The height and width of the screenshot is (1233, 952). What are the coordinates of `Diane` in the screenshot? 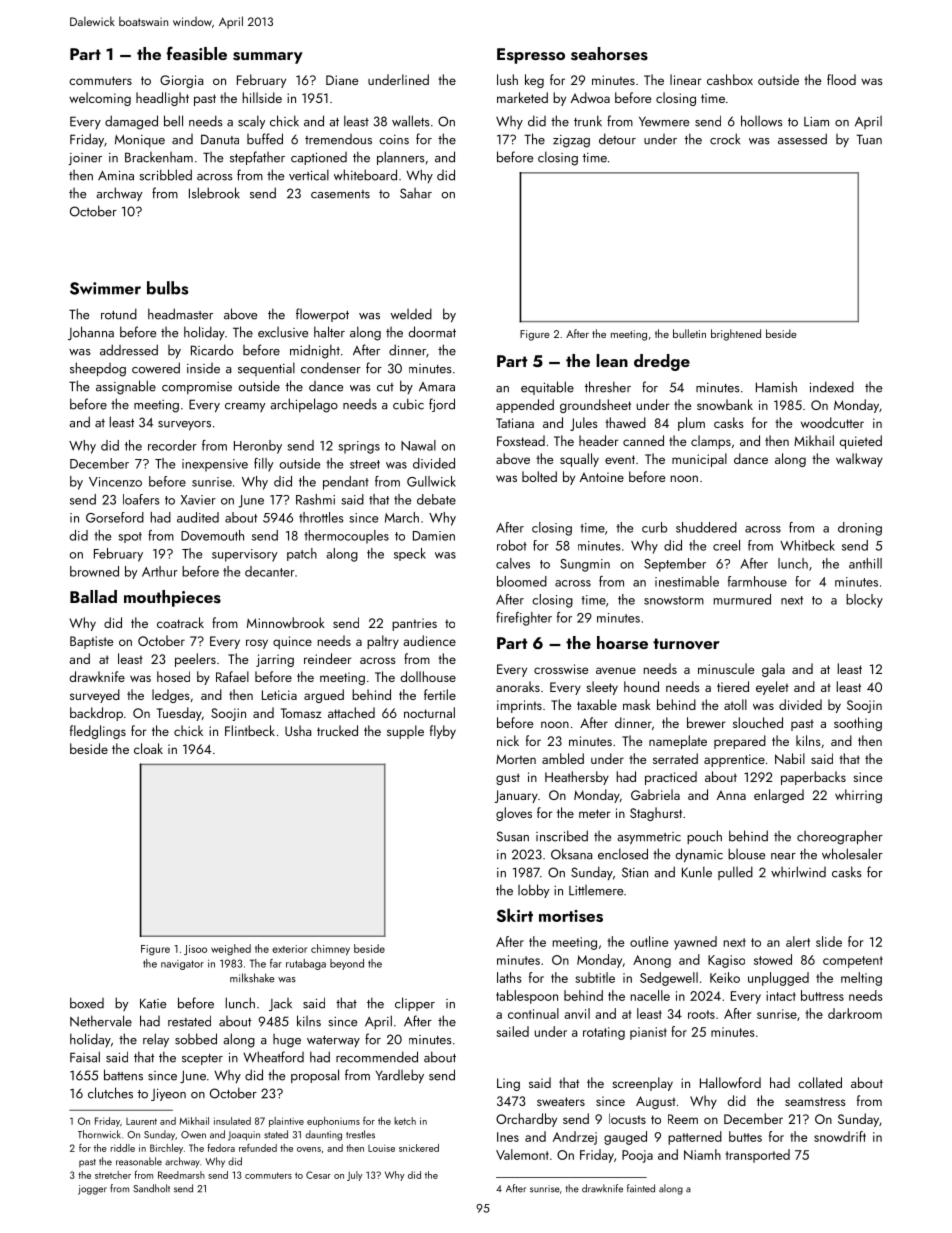 It's located at (342, 80).
